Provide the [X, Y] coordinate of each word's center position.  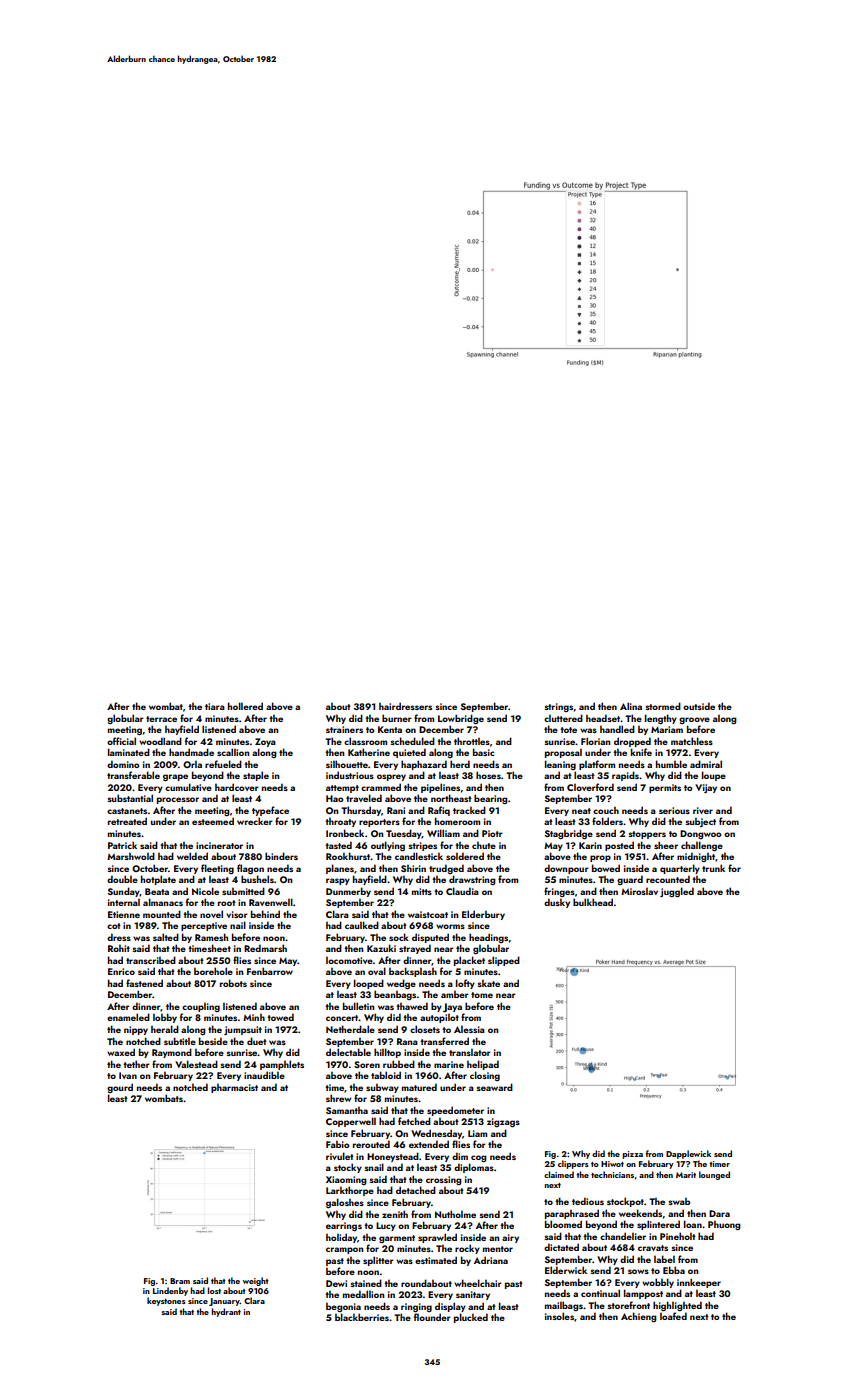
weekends [640, 1213]
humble [671, 764]
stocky [348, 1168]
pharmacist [234, 1088]
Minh [254, 1017]
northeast [451, 798]
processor [178, 800]
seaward [494, 1087]
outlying [388, 846]
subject [700, 822]
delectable [348, 1052]
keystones [166, 1301]
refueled [223, 764]
